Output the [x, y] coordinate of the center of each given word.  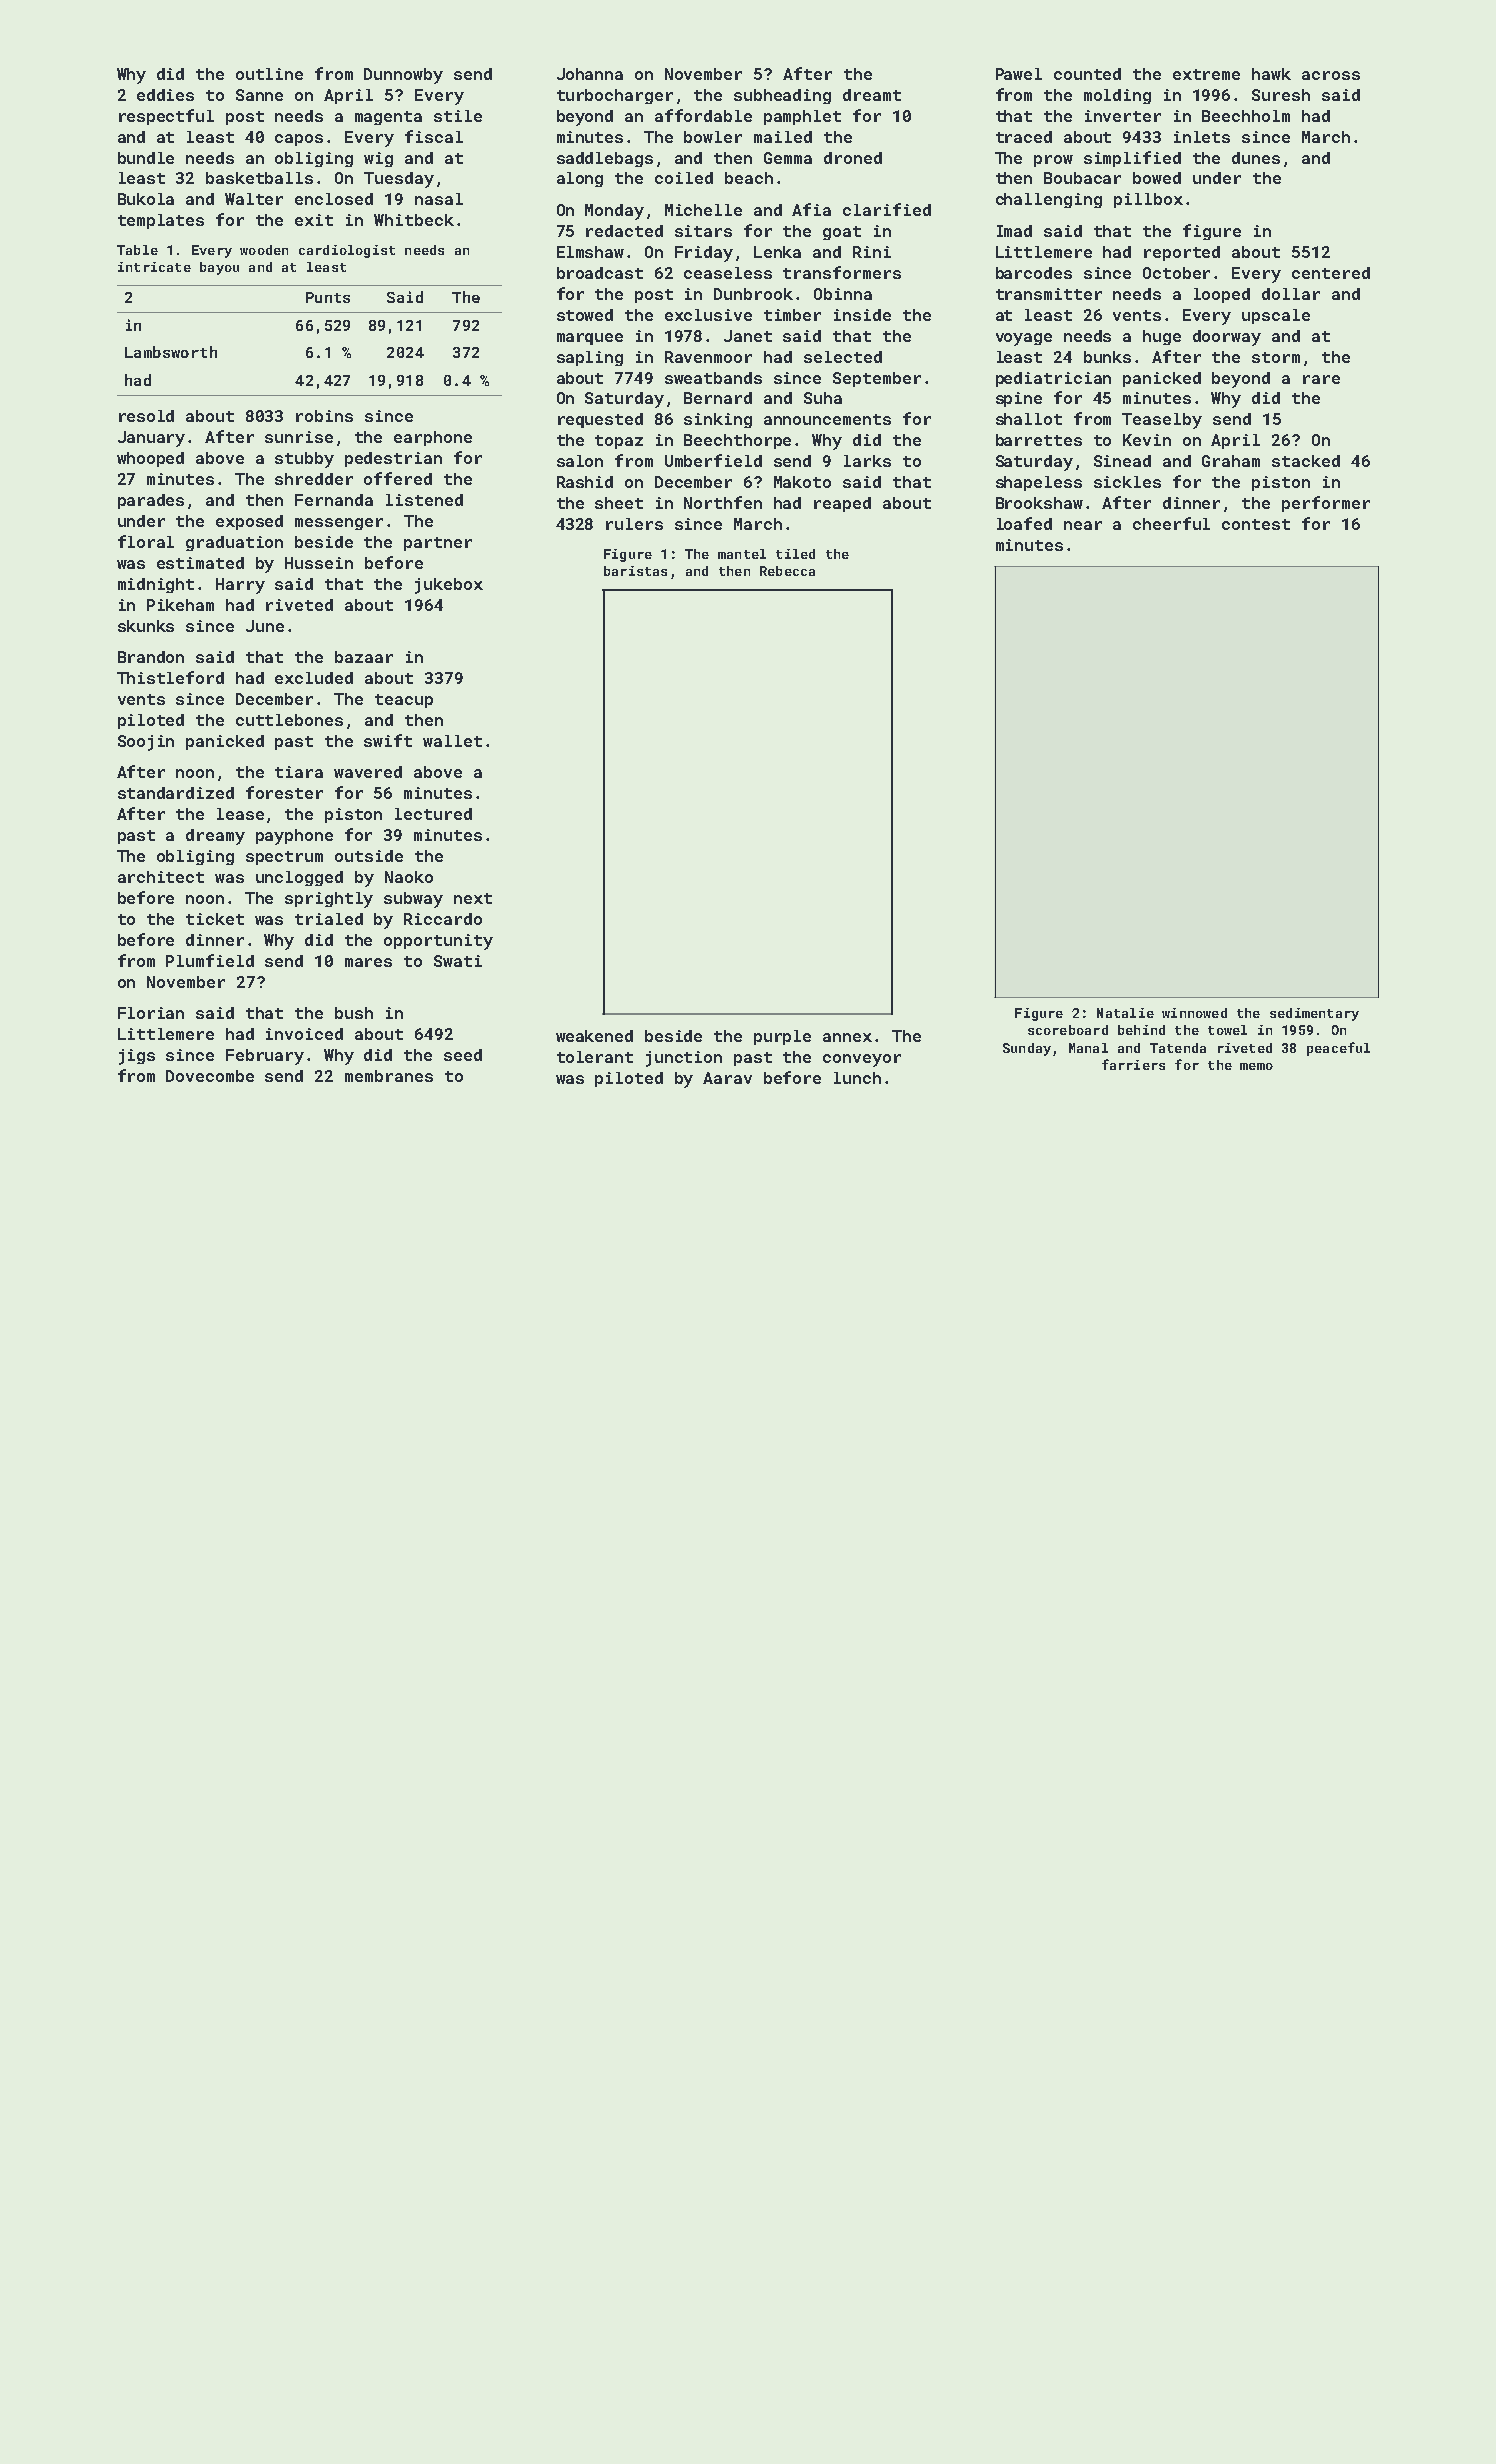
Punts [328, 297]
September [877, 379]
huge [1162, 337]
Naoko [409, 877]
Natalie [1125, 1013]
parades [151, 501]
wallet [452, 741]
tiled [795, 554]
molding [1117, 96]
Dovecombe [210, 1076]
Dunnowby [403, 76]
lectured [433, 814]
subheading [782, 96]
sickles [1127, 482]
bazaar [364, 657]
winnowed [1194, 1013]
